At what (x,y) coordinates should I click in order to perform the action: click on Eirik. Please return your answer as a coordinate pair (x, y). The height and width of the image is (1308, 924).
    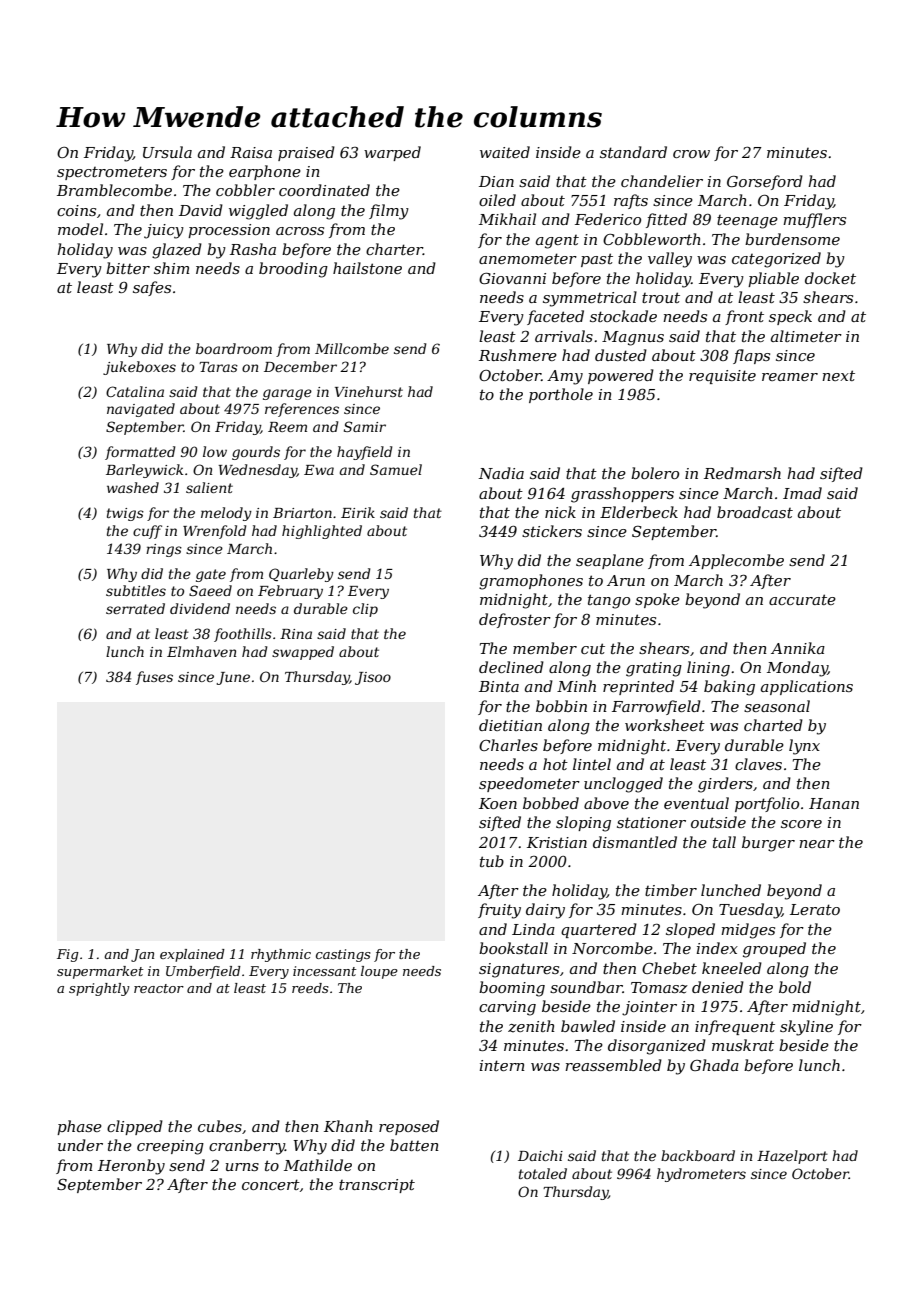
    Looking at the image, I should click on (358, 512).
